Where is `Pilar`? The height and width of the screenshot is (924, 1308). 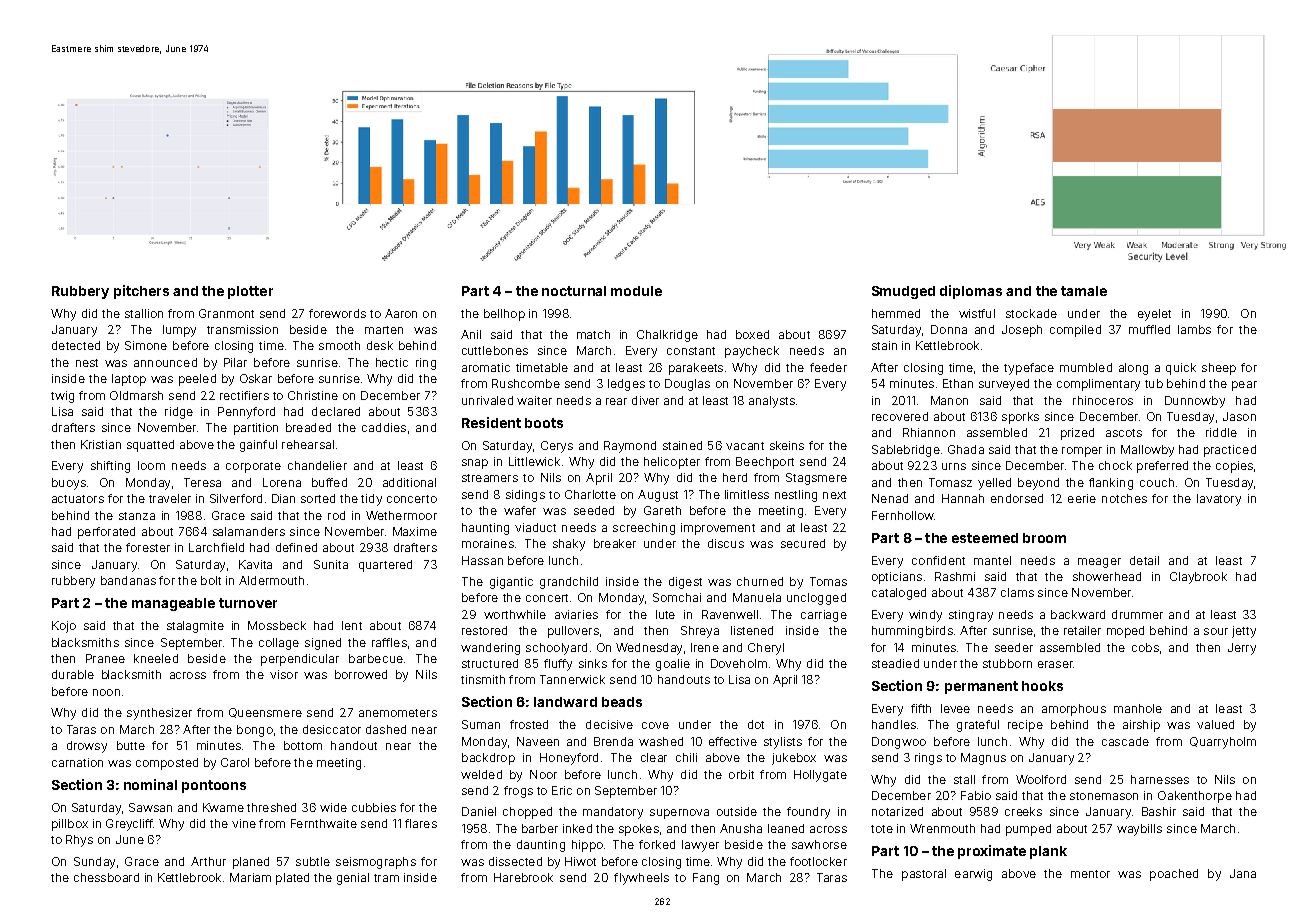 Pilar is located at coordinates (235, 362).
